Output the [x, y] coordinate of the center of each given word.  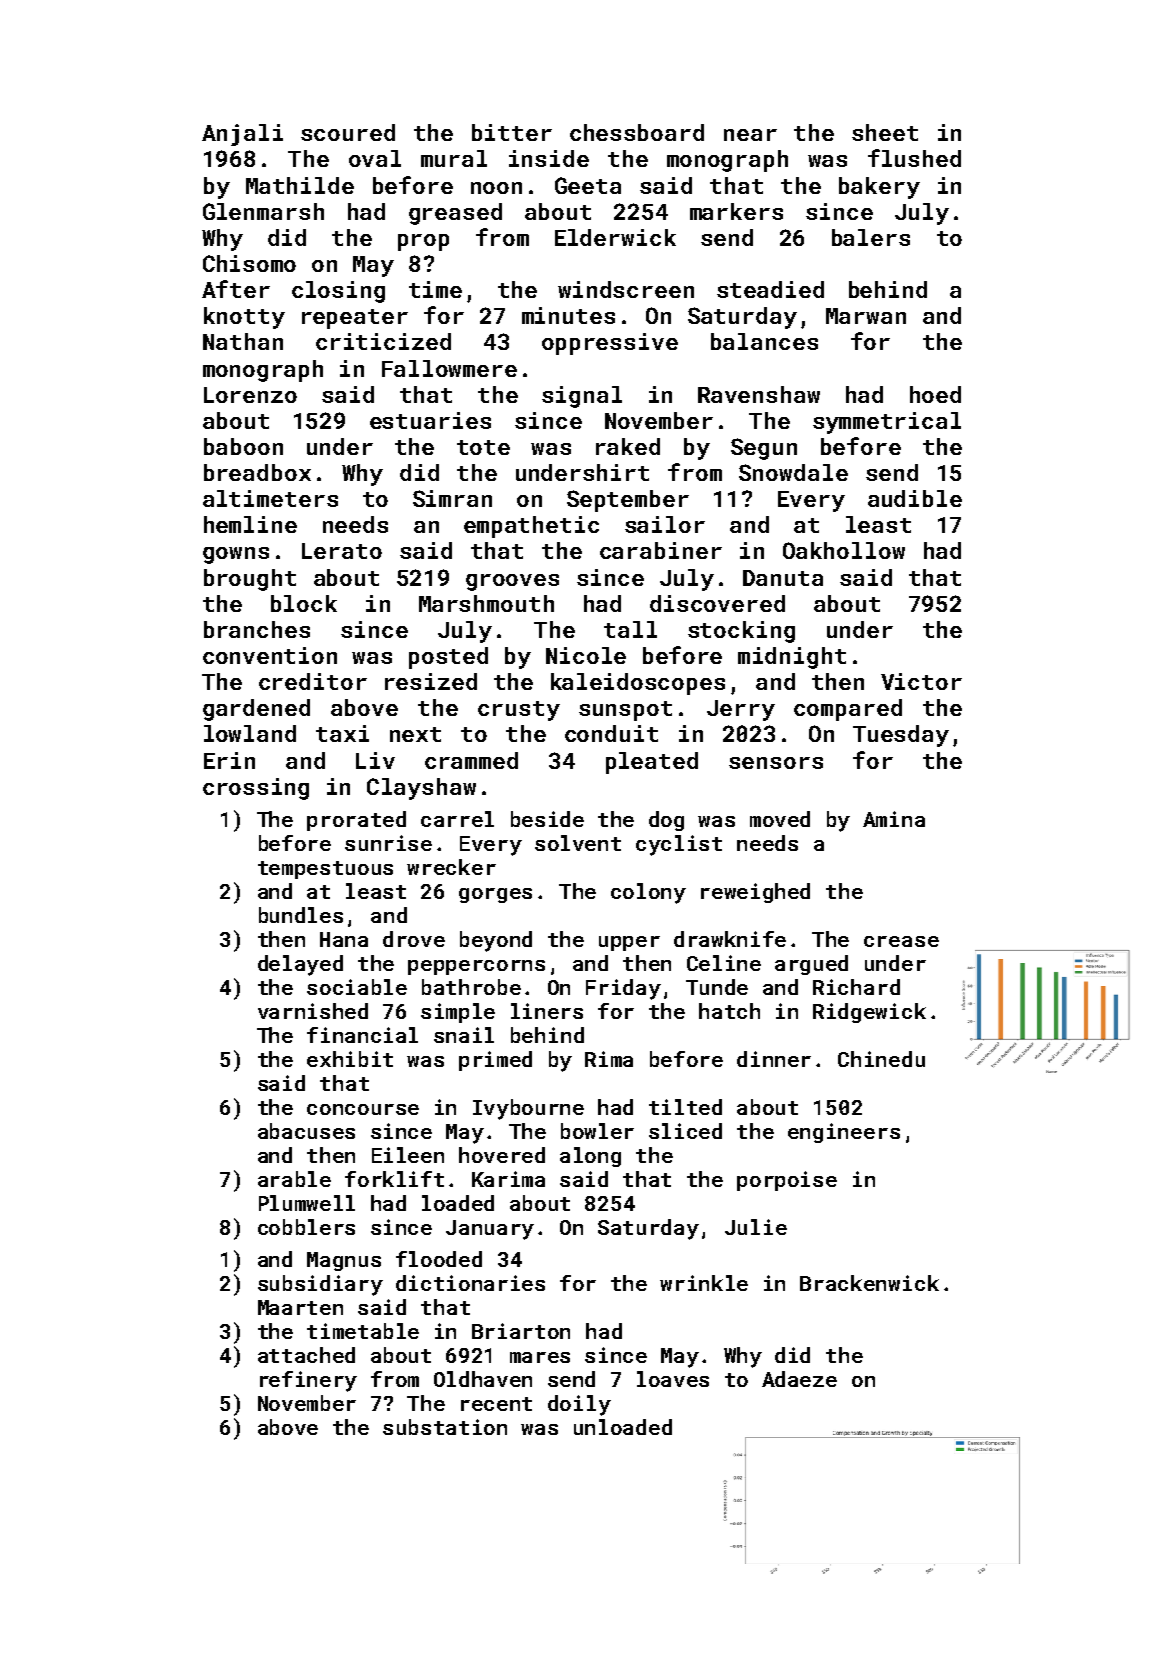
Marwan [866, 316]
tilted [685, 1107]
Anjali [242, 135]
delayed [300, 965]
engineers [844, 1133]
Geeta [588, 185]
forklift [394, 1179]
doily [579, 1405]
